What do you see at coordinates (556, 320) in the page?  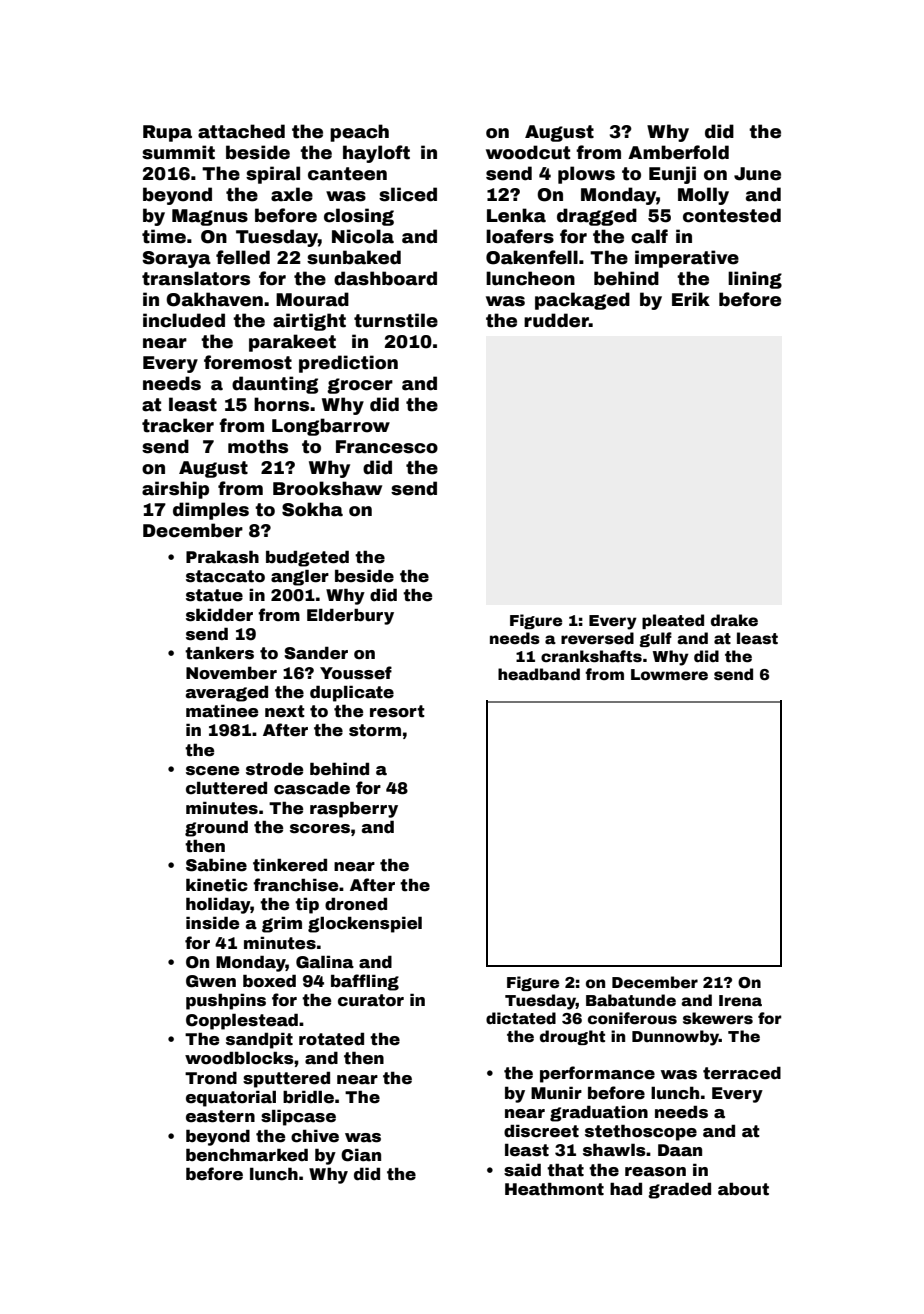 I see `rudder` at bounding box center [556, 320].
